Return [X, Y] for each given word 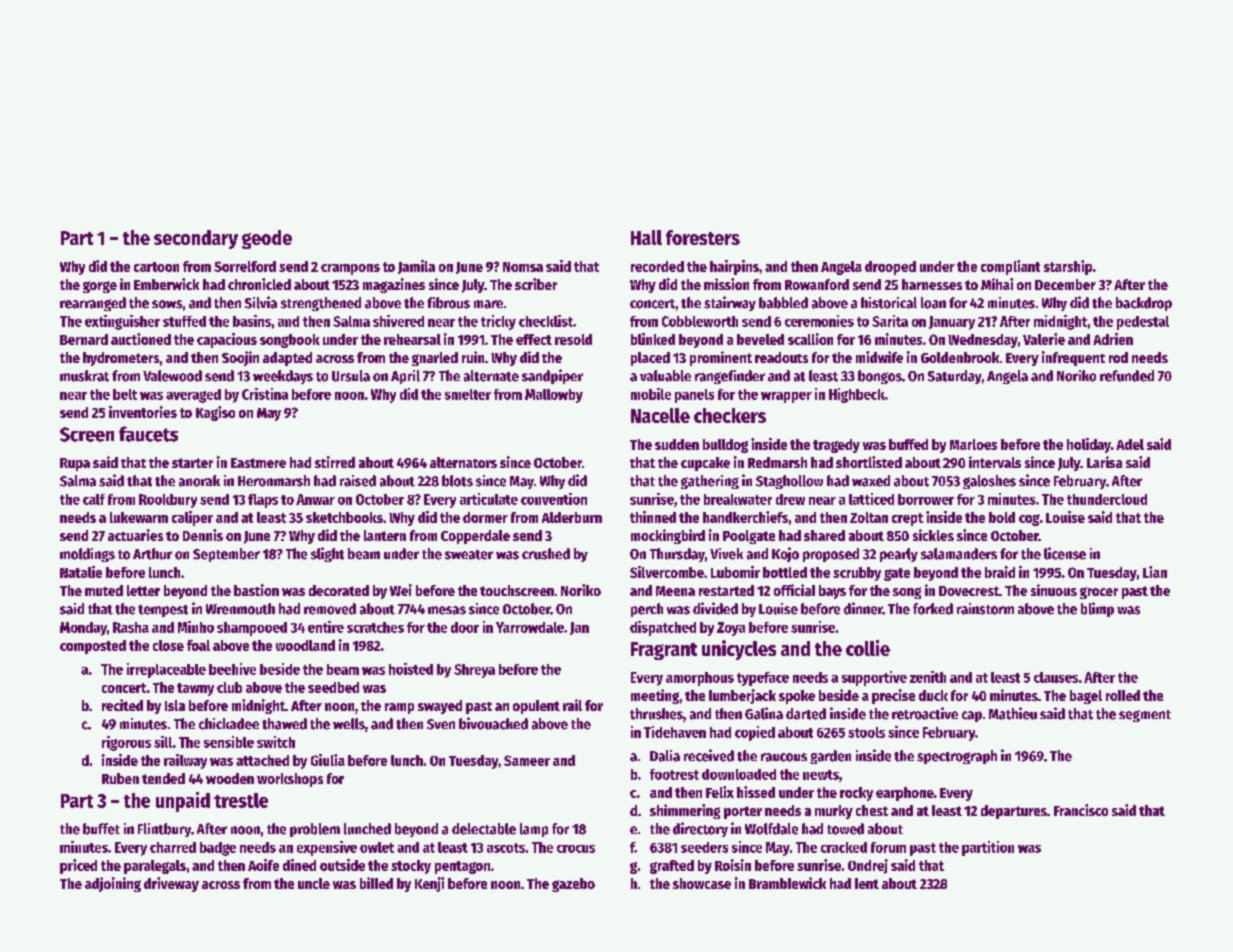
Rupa [75, 464]
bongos [880, 377]
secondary [196, 239]
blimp [1097, 609]
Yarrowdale [530, 627]
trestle [241, 800]
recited [122, 705]
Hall [646, 237]
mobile [651, 394]
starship [1068, 267]
